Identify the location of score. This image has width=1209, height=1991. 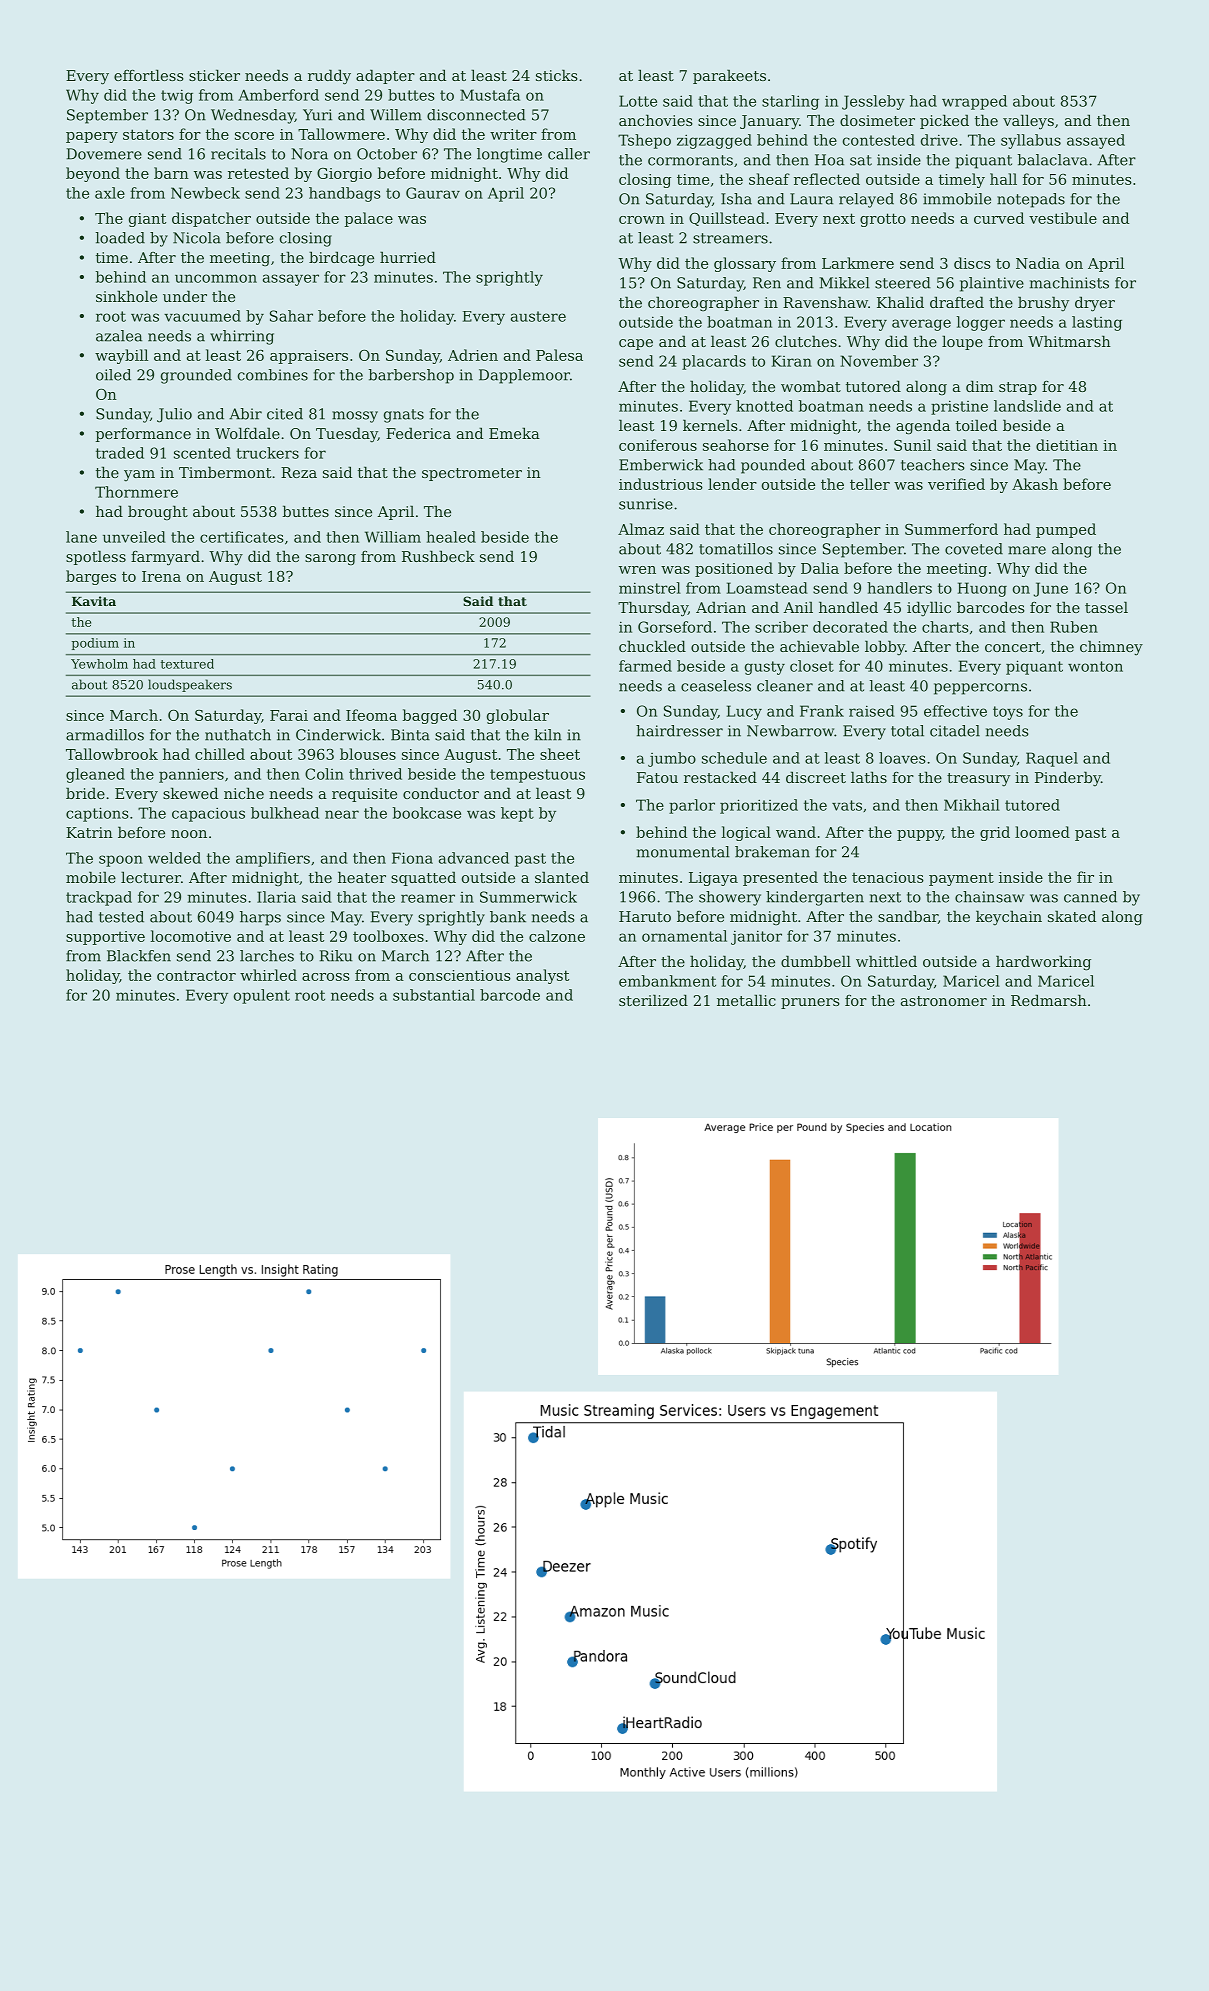
(254, 136).
